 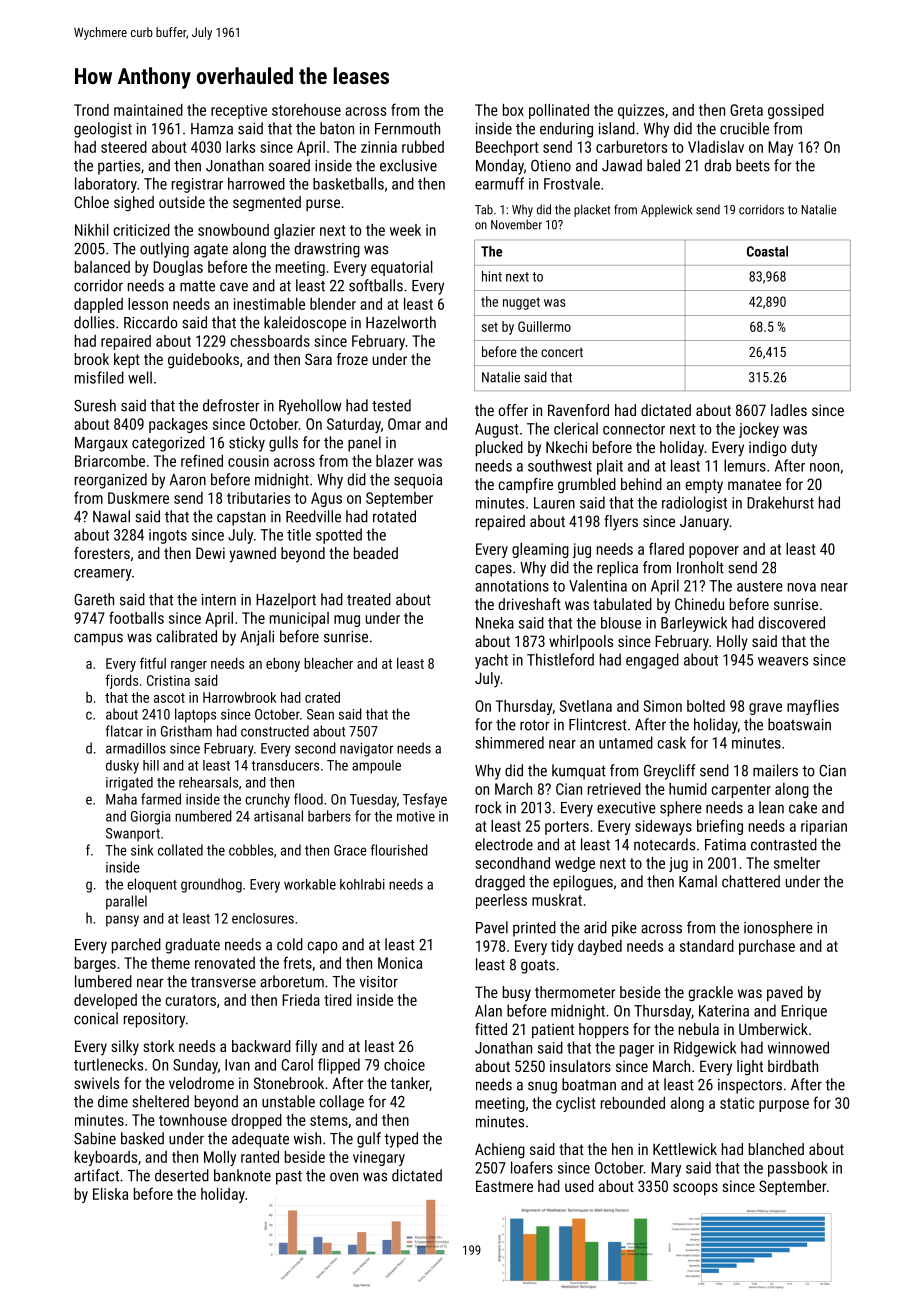 What do you see at coordinates (96, 1175) in the document?
I see `artifact` at bounding box center [96, 1175].
